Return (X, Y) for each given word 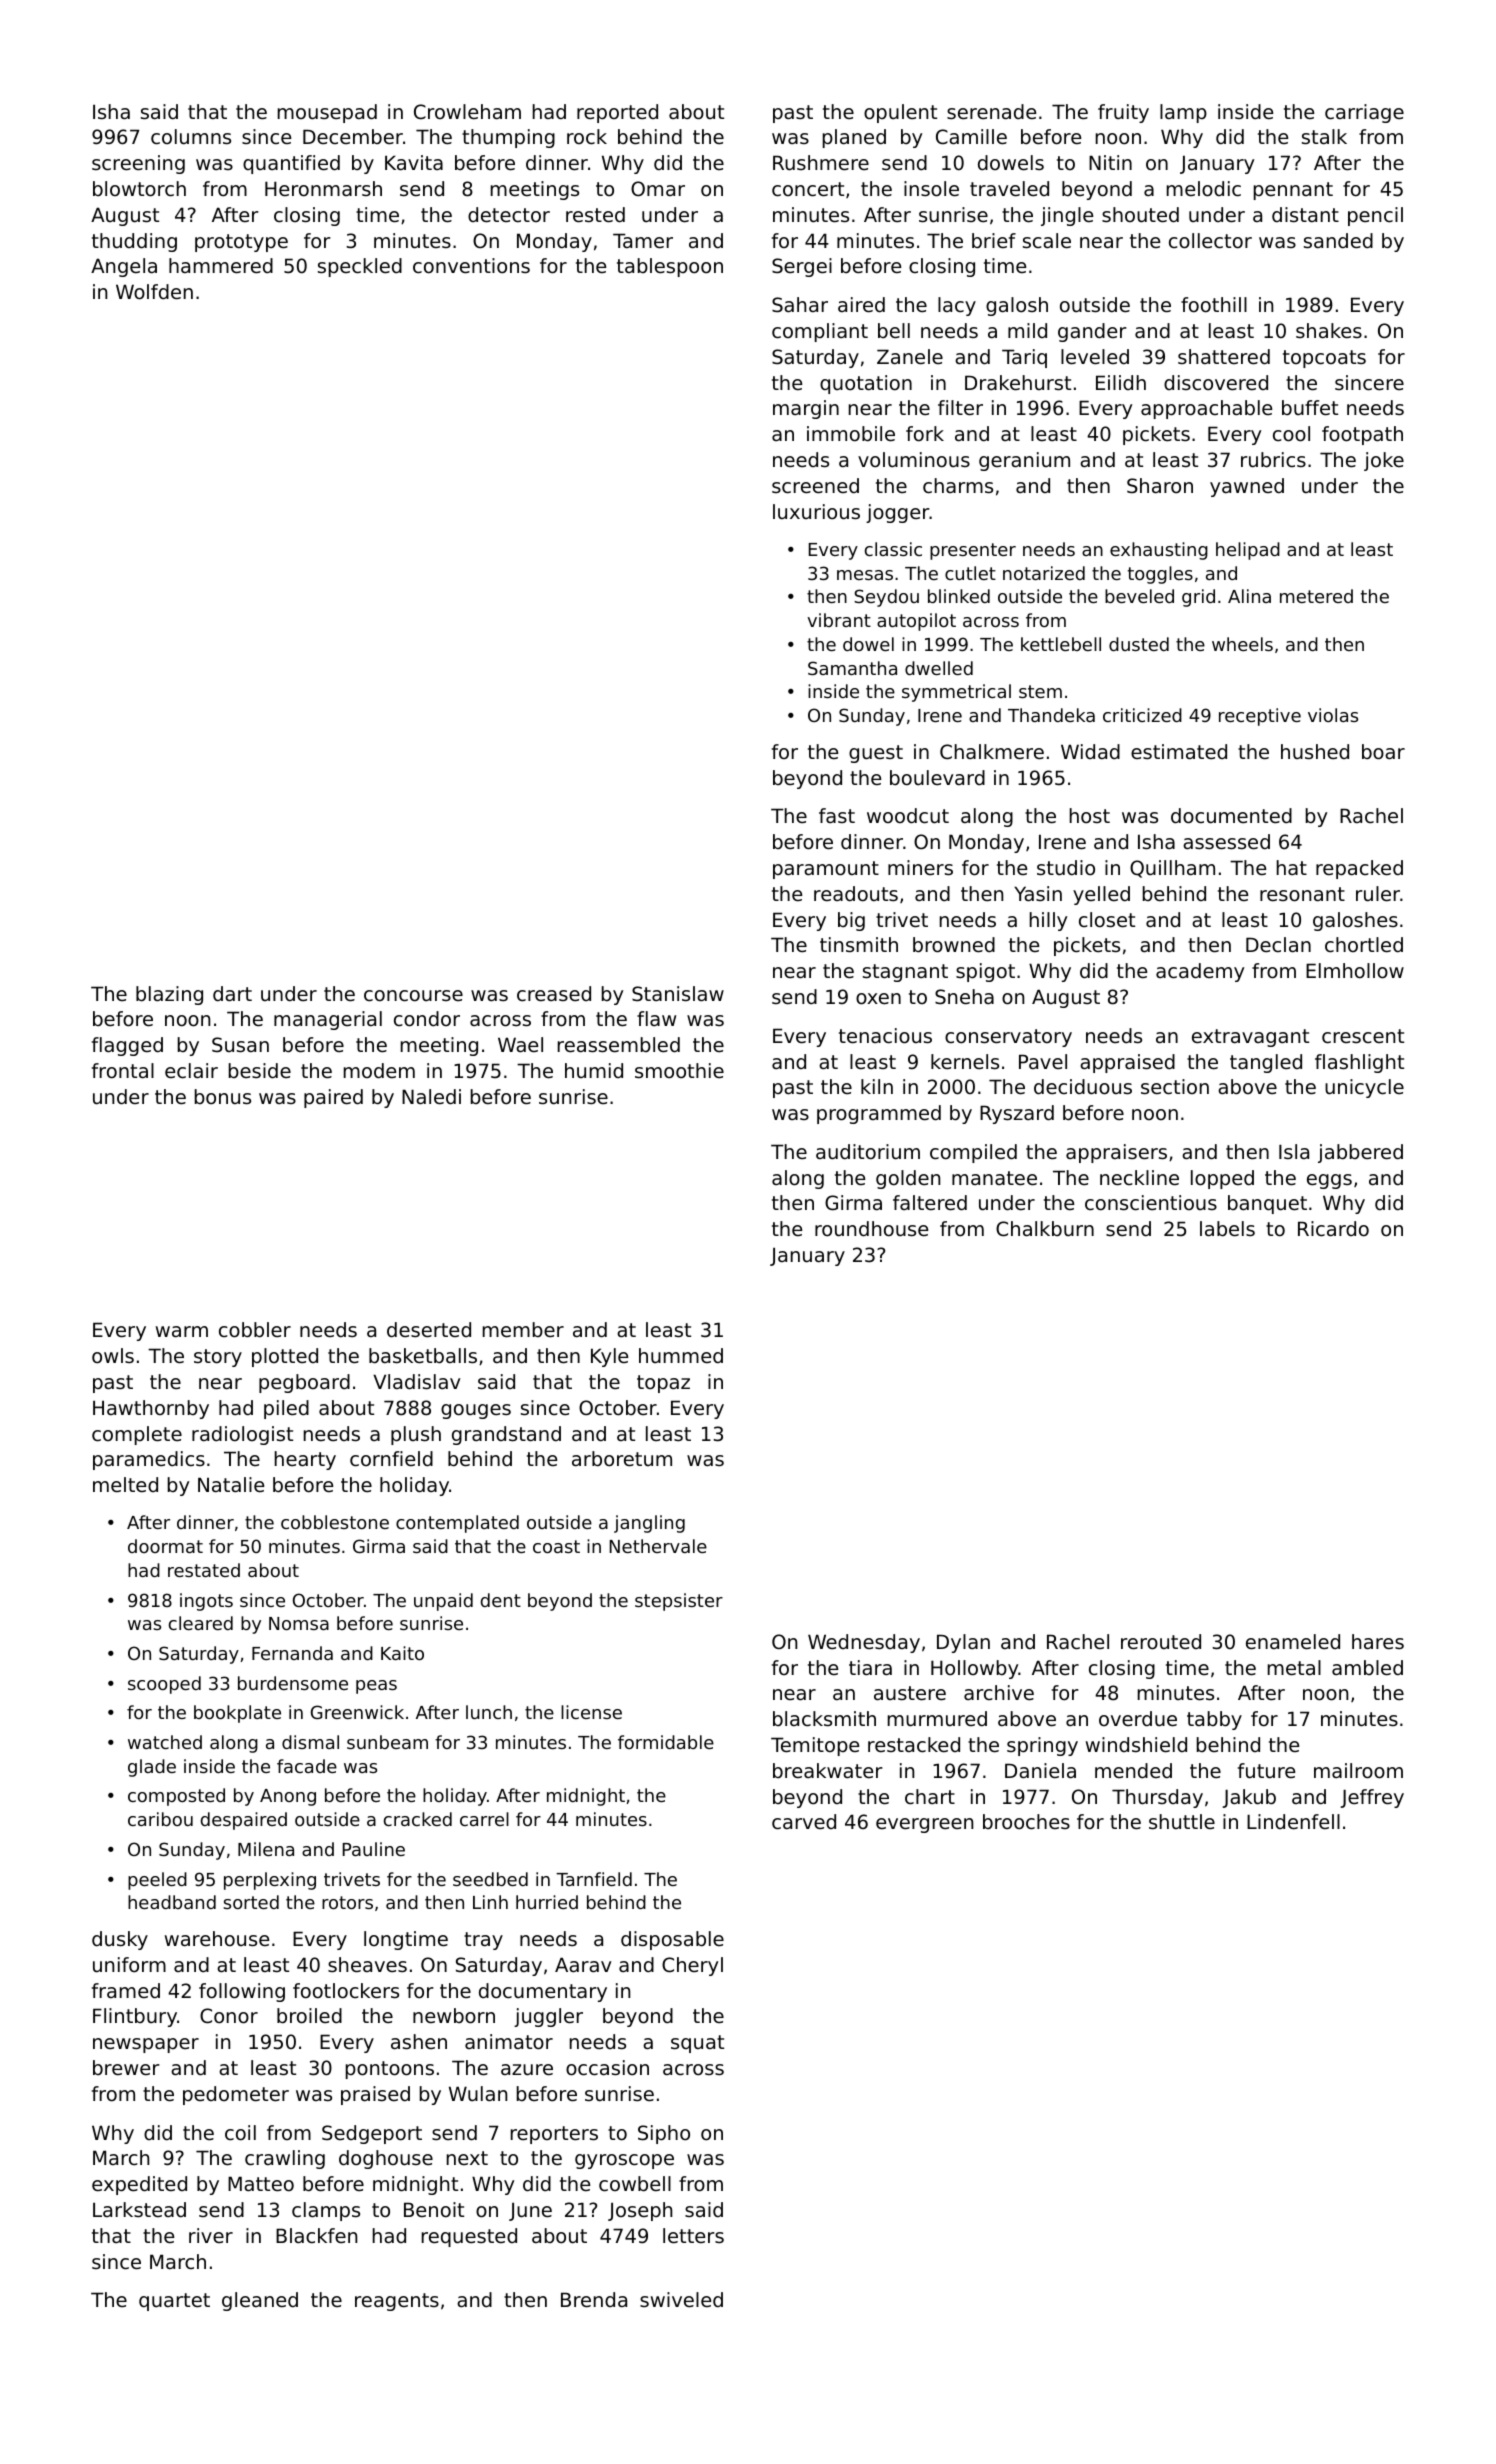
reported (617, 113)
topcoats (1324, 359)
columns (191, 137)
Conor (229, 2016)
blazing (169, 995)
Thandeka (1051, 715)
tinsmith (859, 944)
